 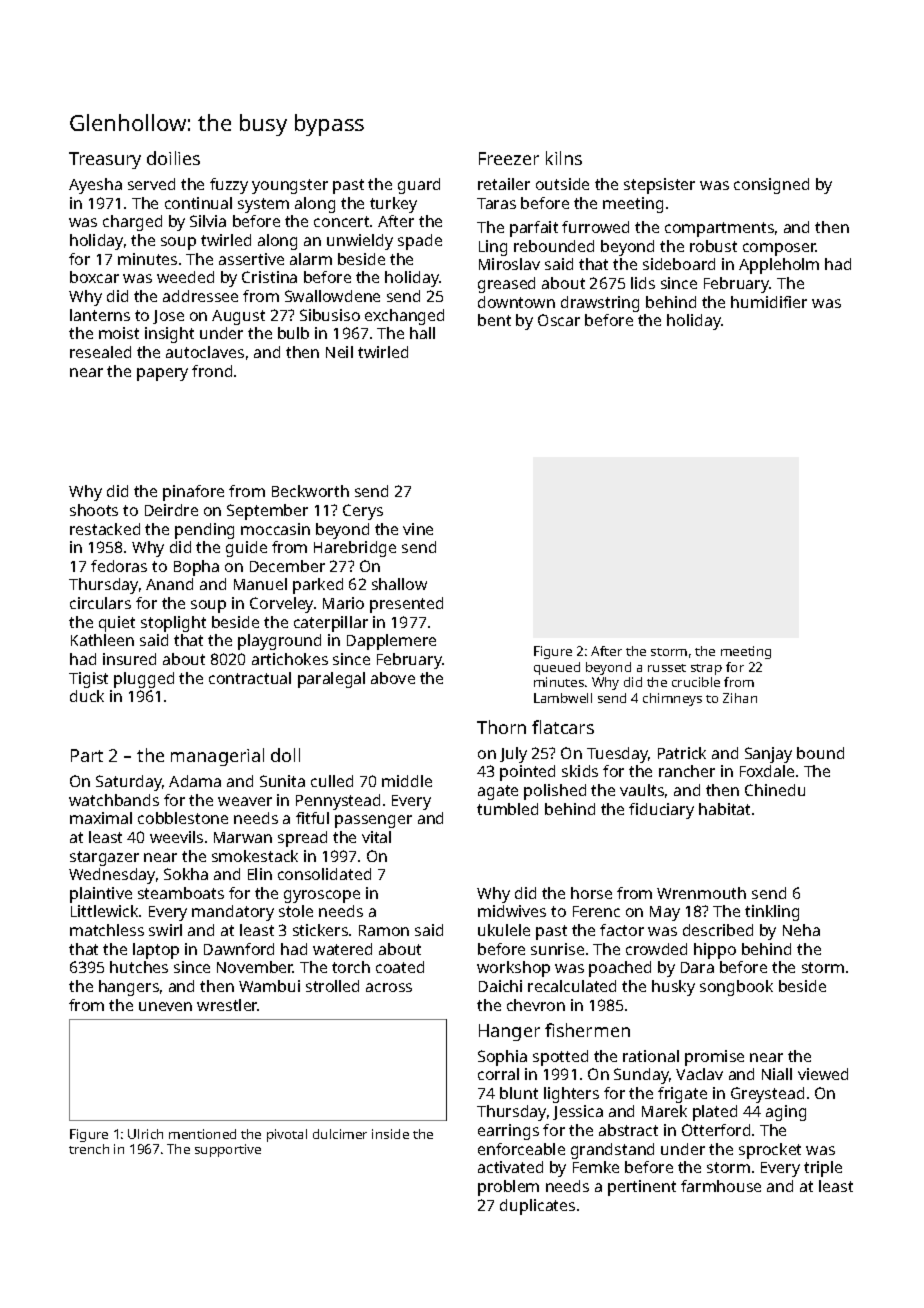 I want to click on kilns, so click(x=564, y=158).
